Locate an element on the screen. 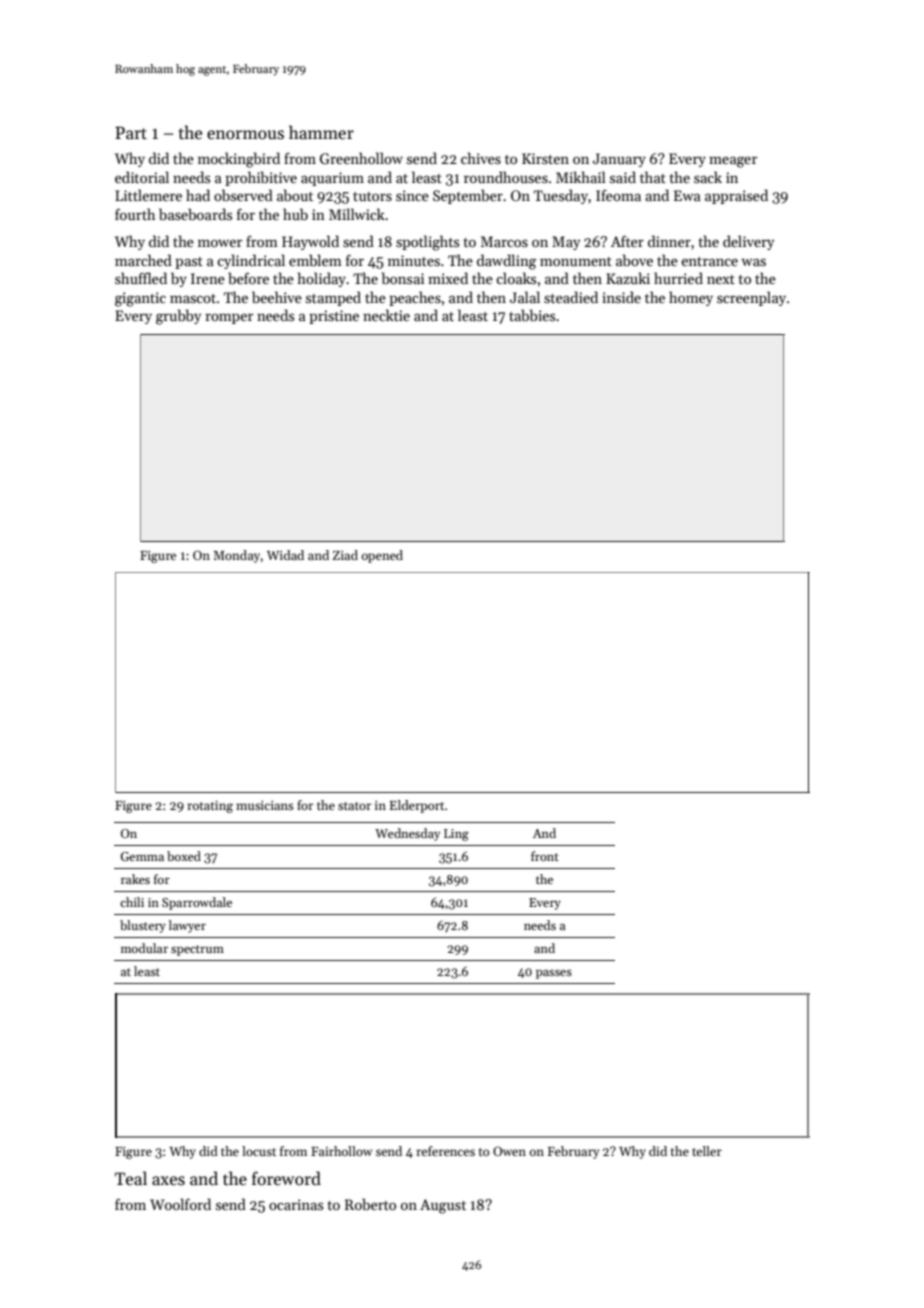 The image size is (924, 1308). chives is located at coordinates (481, 158).
